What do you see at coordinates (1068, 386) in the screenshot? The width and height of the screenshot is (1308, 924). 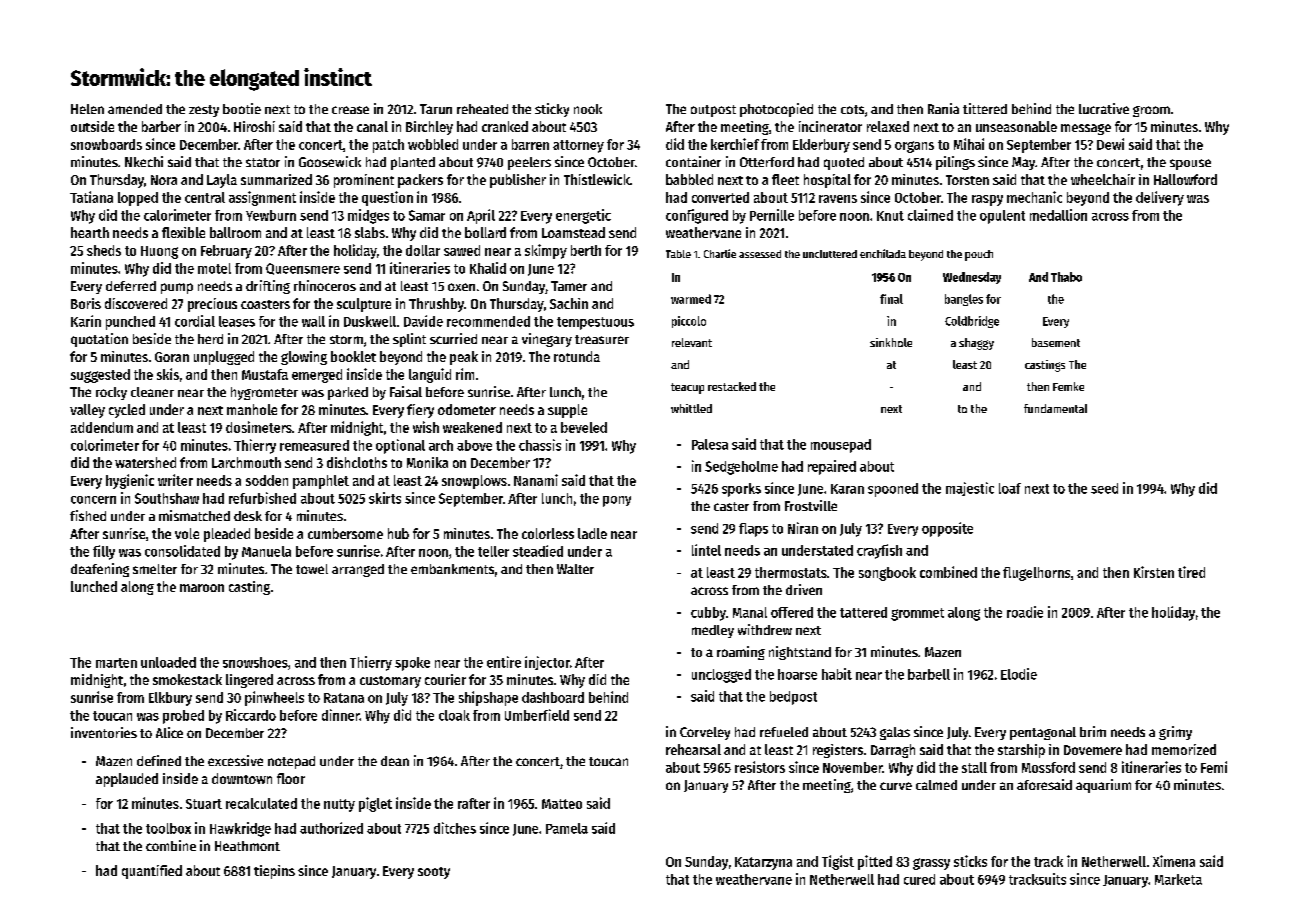 I see `Femke` at bounding box center [1068, 386].
